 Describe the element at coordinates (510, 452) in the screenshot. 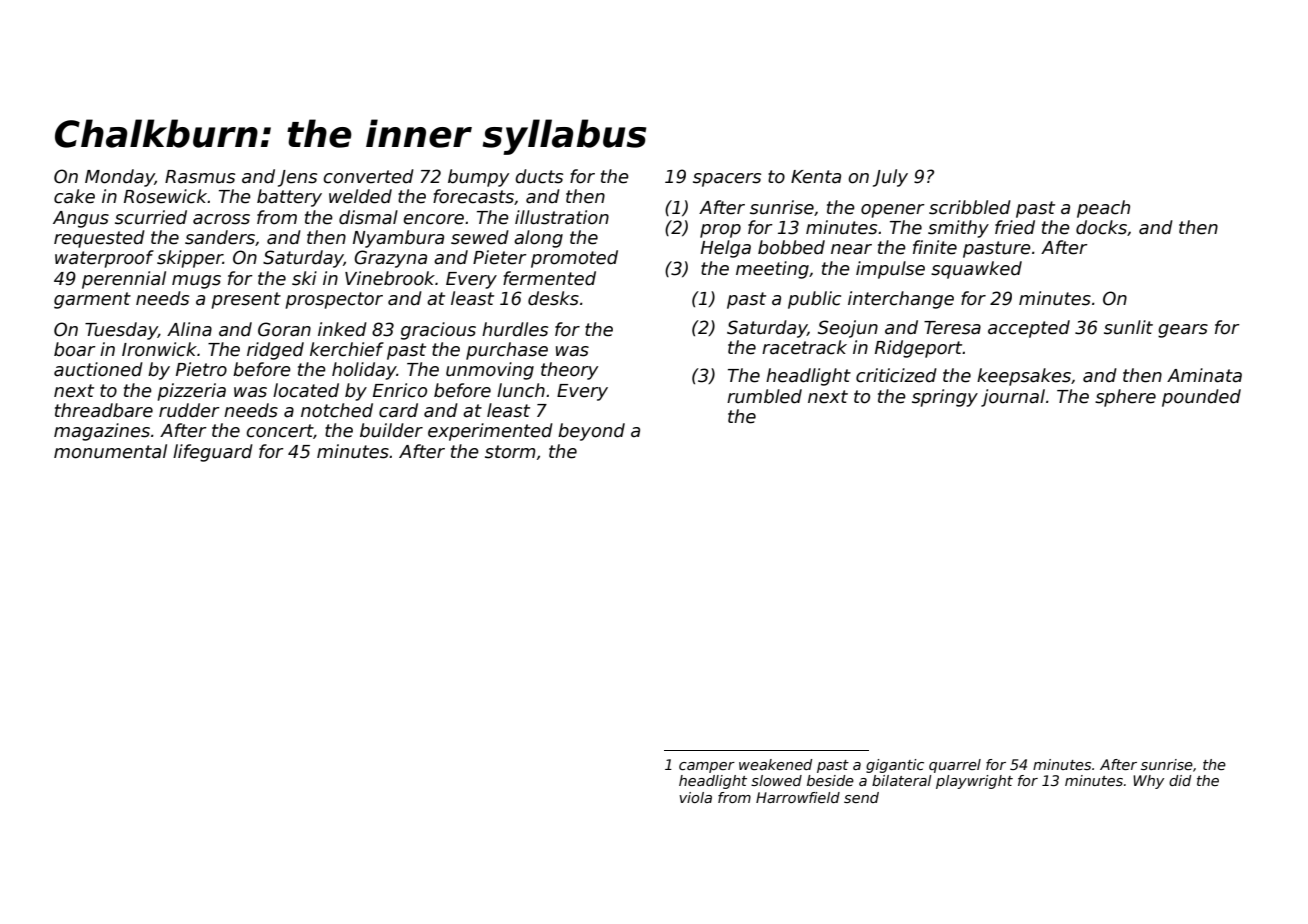

I see `storm` at that location.
